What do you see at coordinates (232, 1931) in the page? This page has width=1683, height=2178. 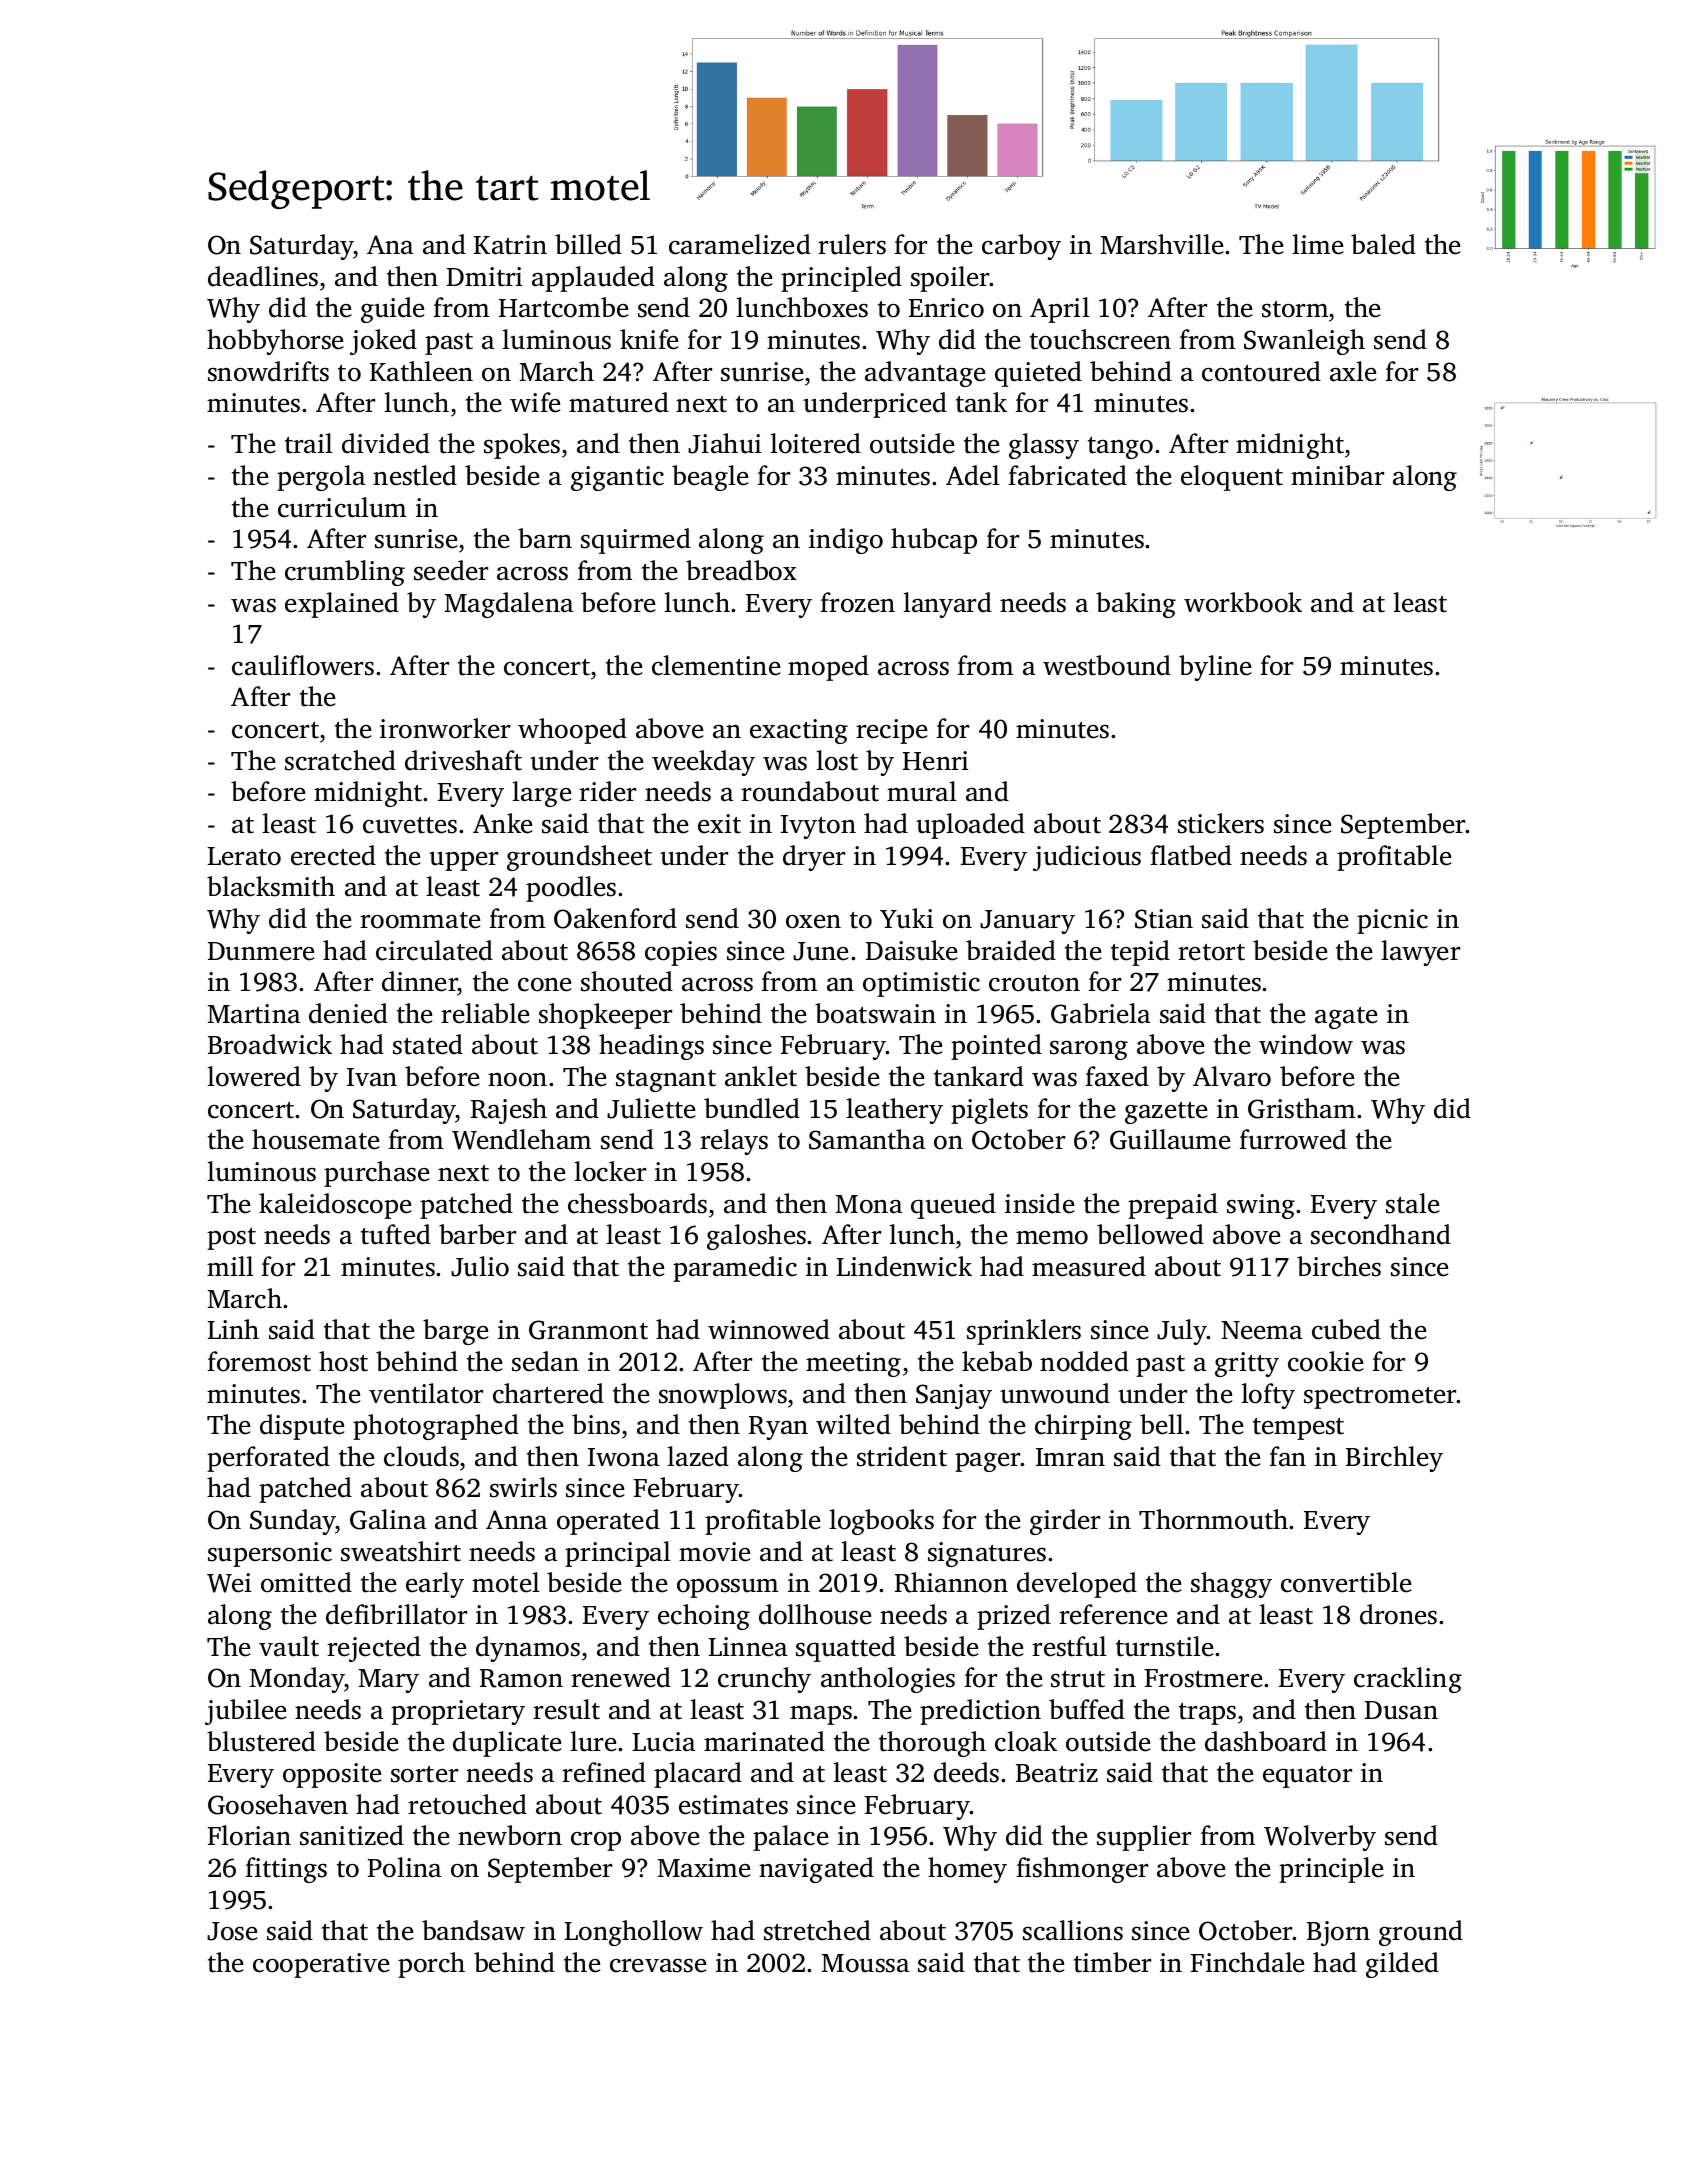 I see `Jose` at bounding box center [232, 1931].
